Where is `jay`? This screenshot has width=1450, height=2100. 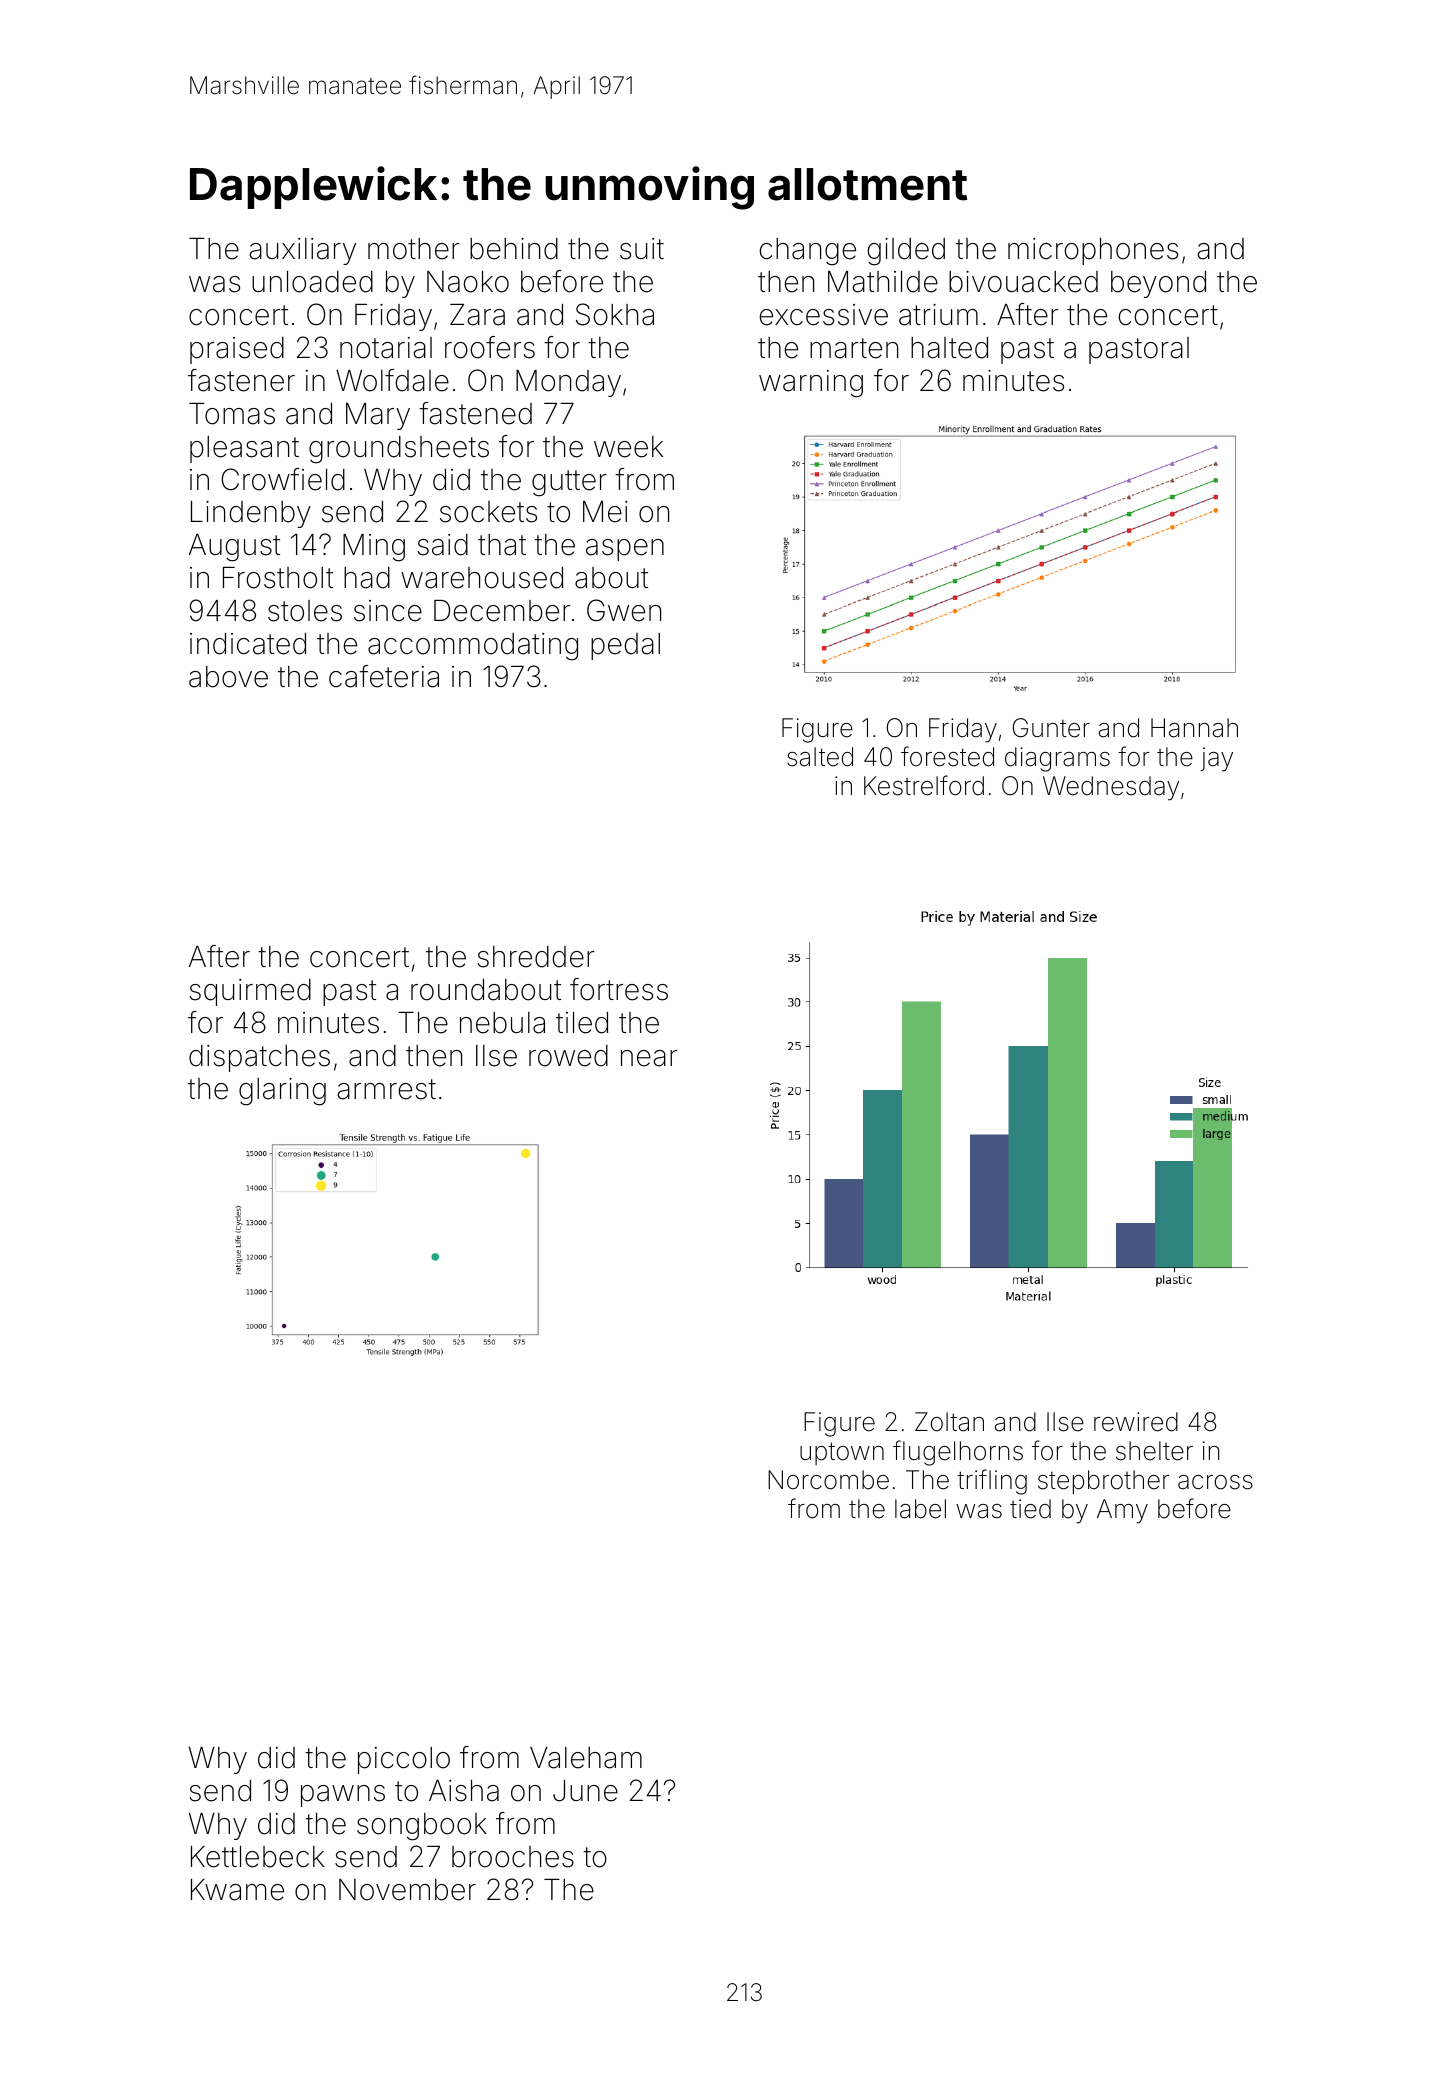 jay is located at coordinates (1216, 759).
